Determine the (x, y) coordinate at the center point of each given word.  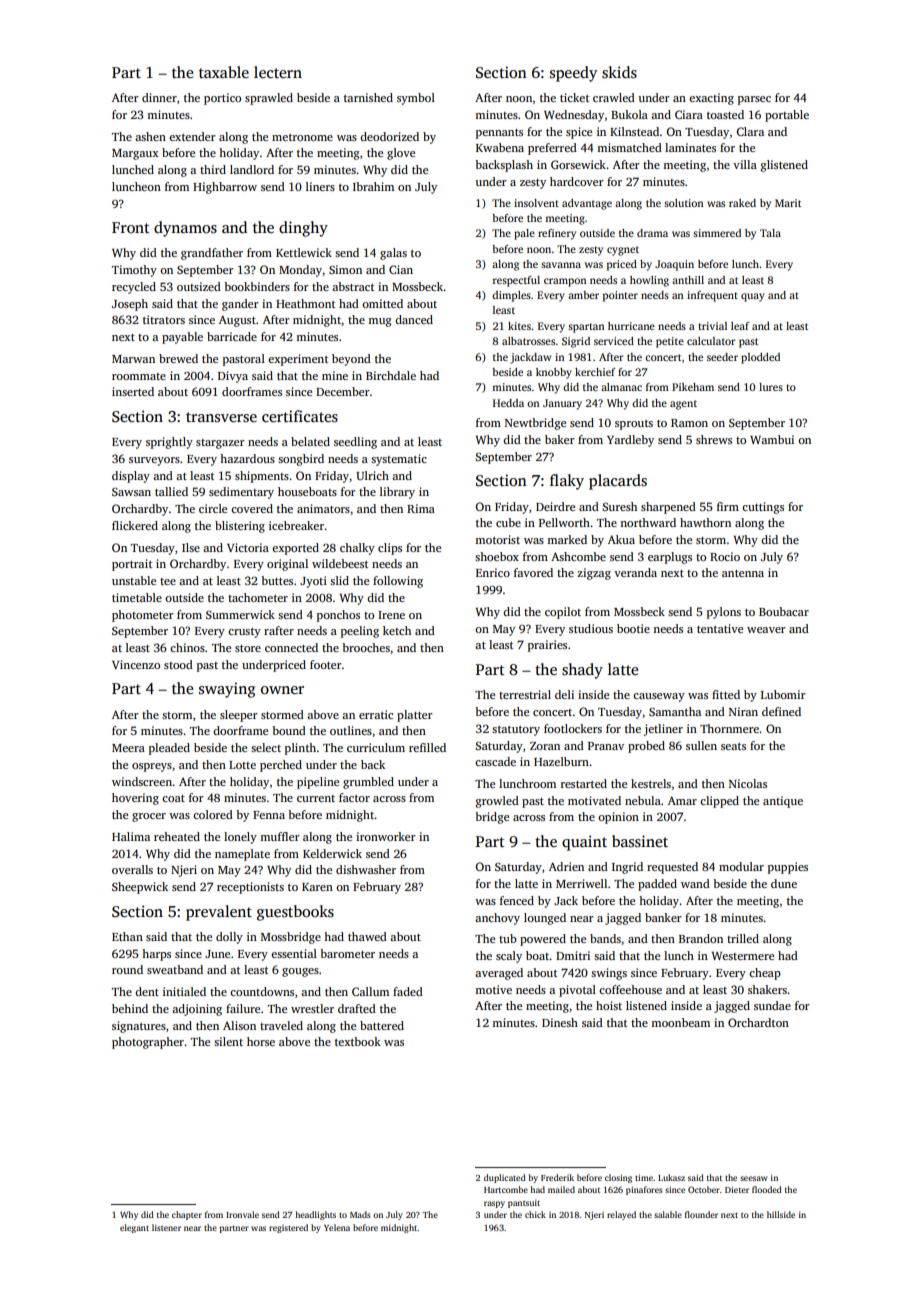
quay (753, 297)
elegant (134, 1228)
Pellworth (564, 522)
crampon (565, 282)
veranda (635, 572)
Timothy (134, 271)
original (287, 565)
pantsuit (524, 1203)
